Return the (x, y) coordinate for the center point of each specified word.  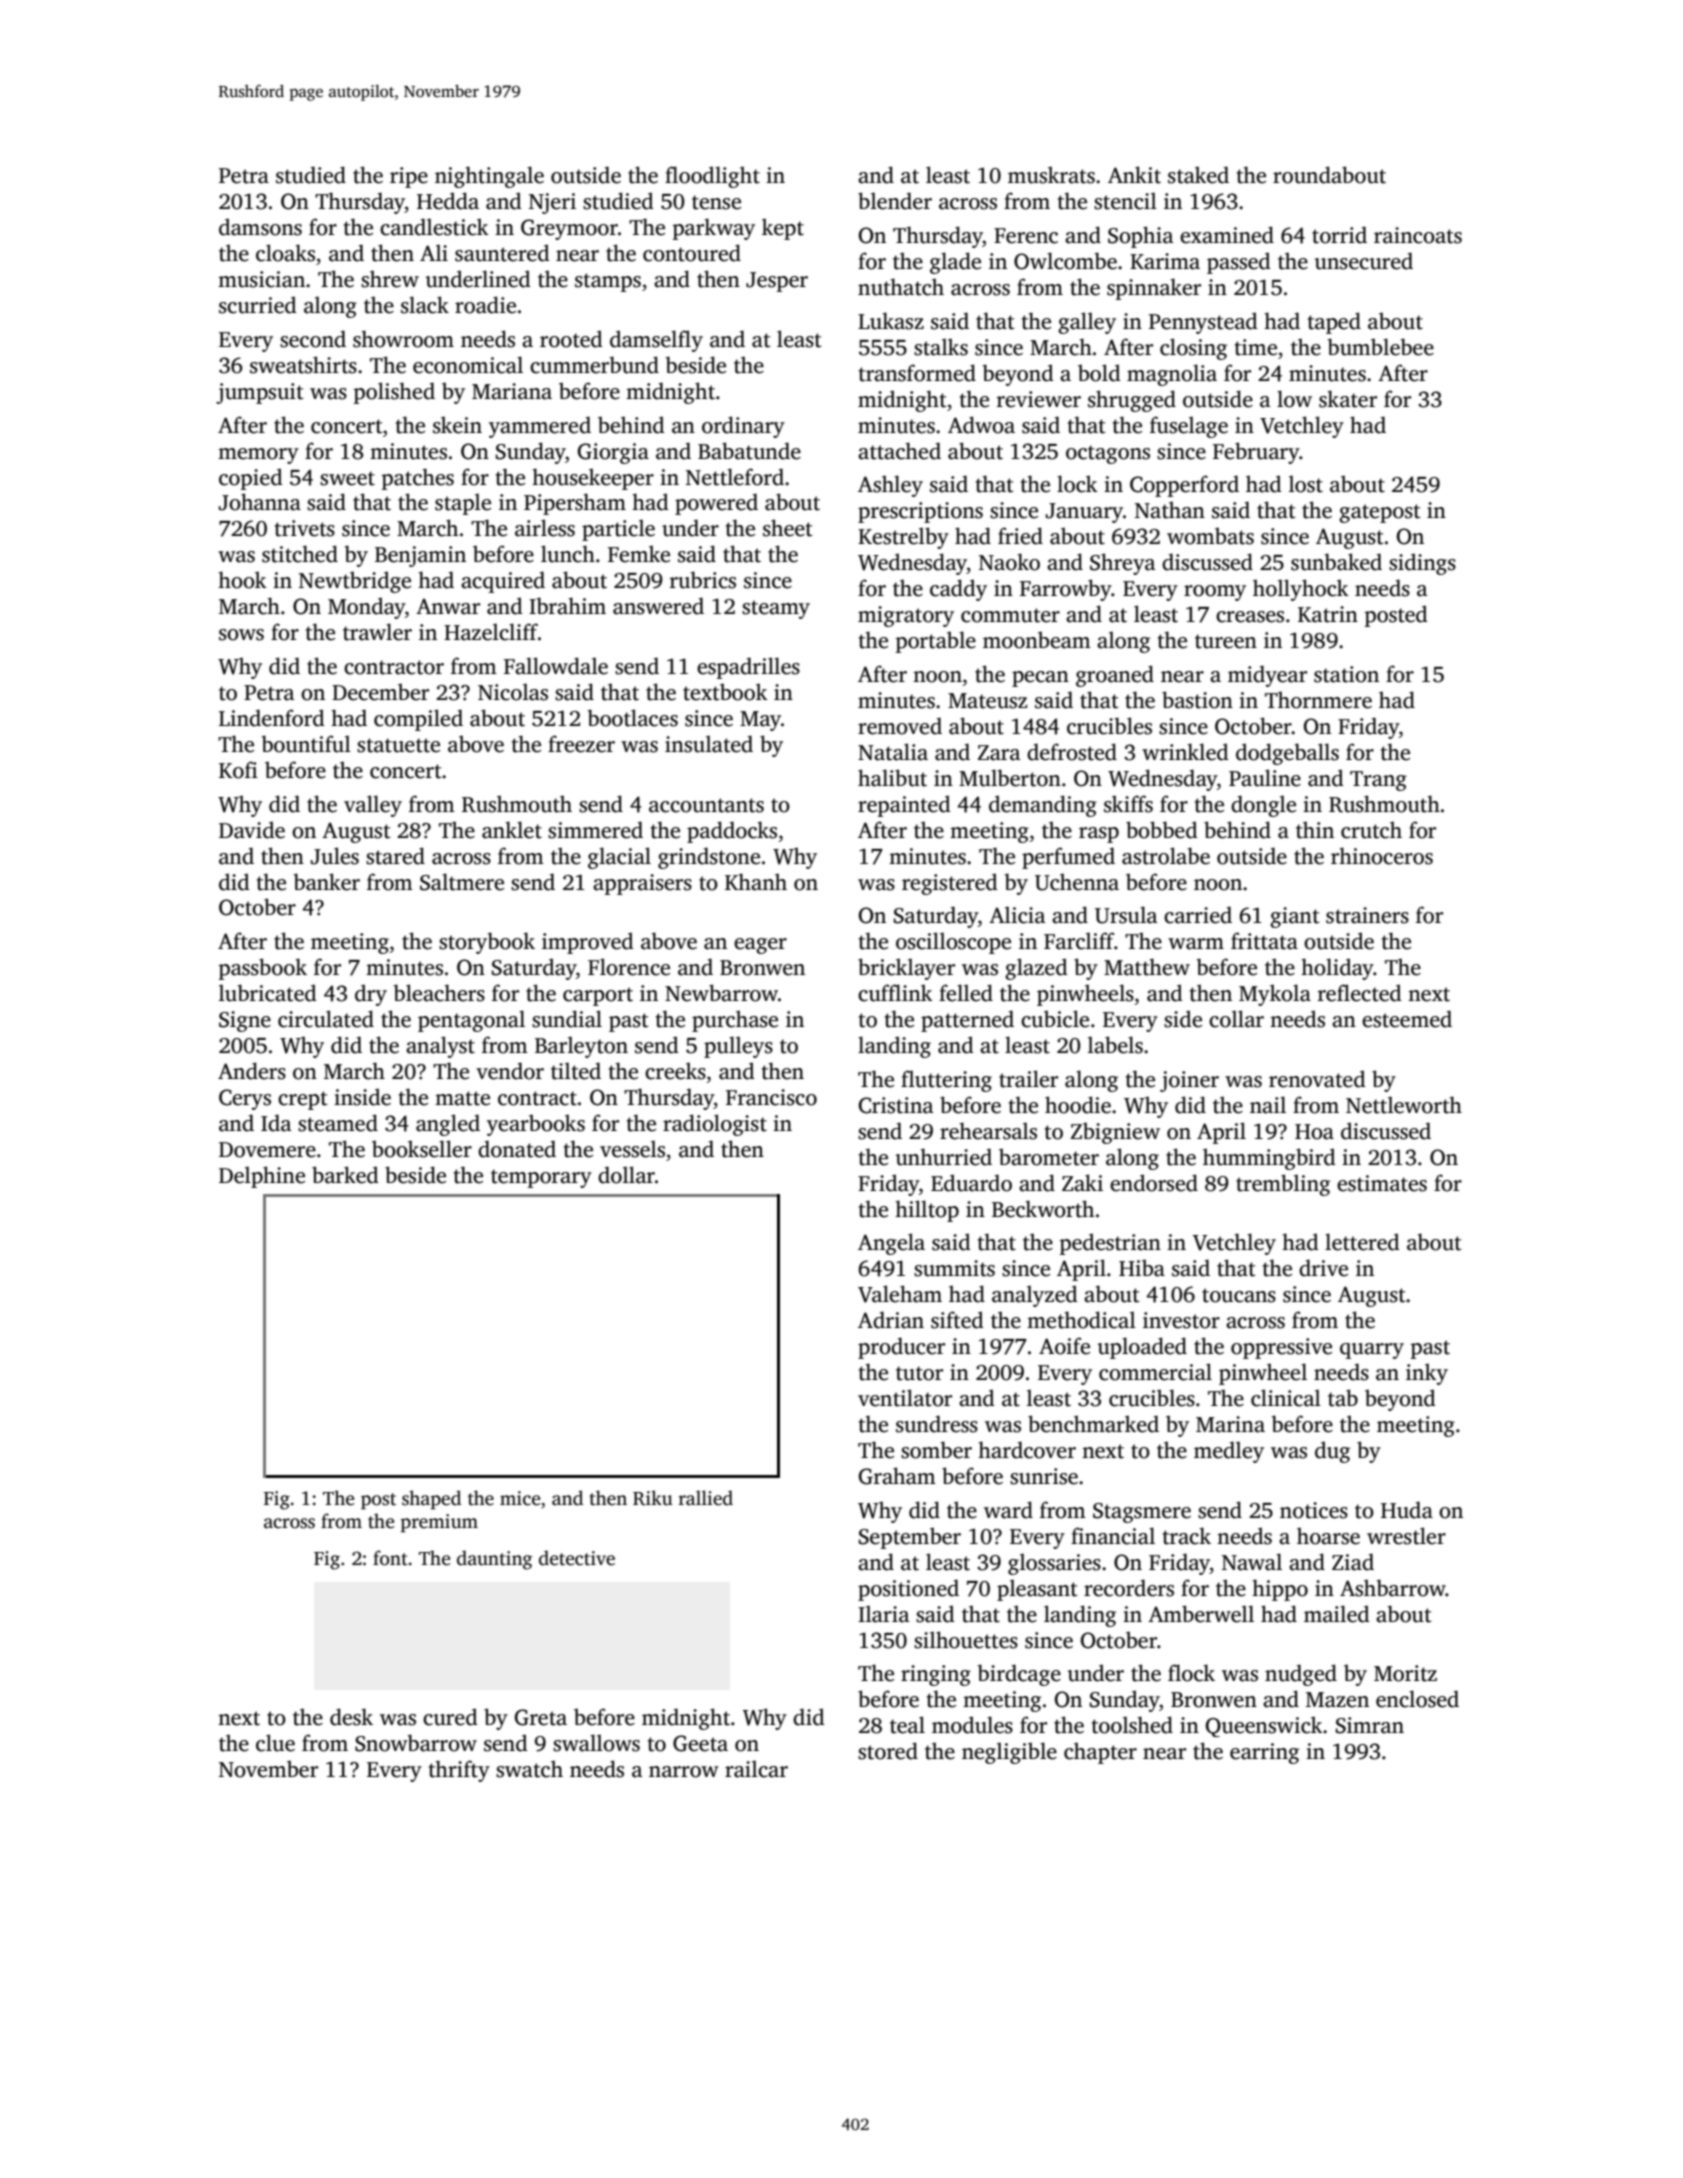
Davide (252, 830)
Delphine (262, 1177)
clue (275, 1743)
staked (1198, 175)
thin (1315, 830)
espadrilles (748, 668)
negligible (1009, 1753)
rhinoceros (1382, 856)
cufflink (895, 993)
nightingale (489, 177)
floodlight (712, 177)
